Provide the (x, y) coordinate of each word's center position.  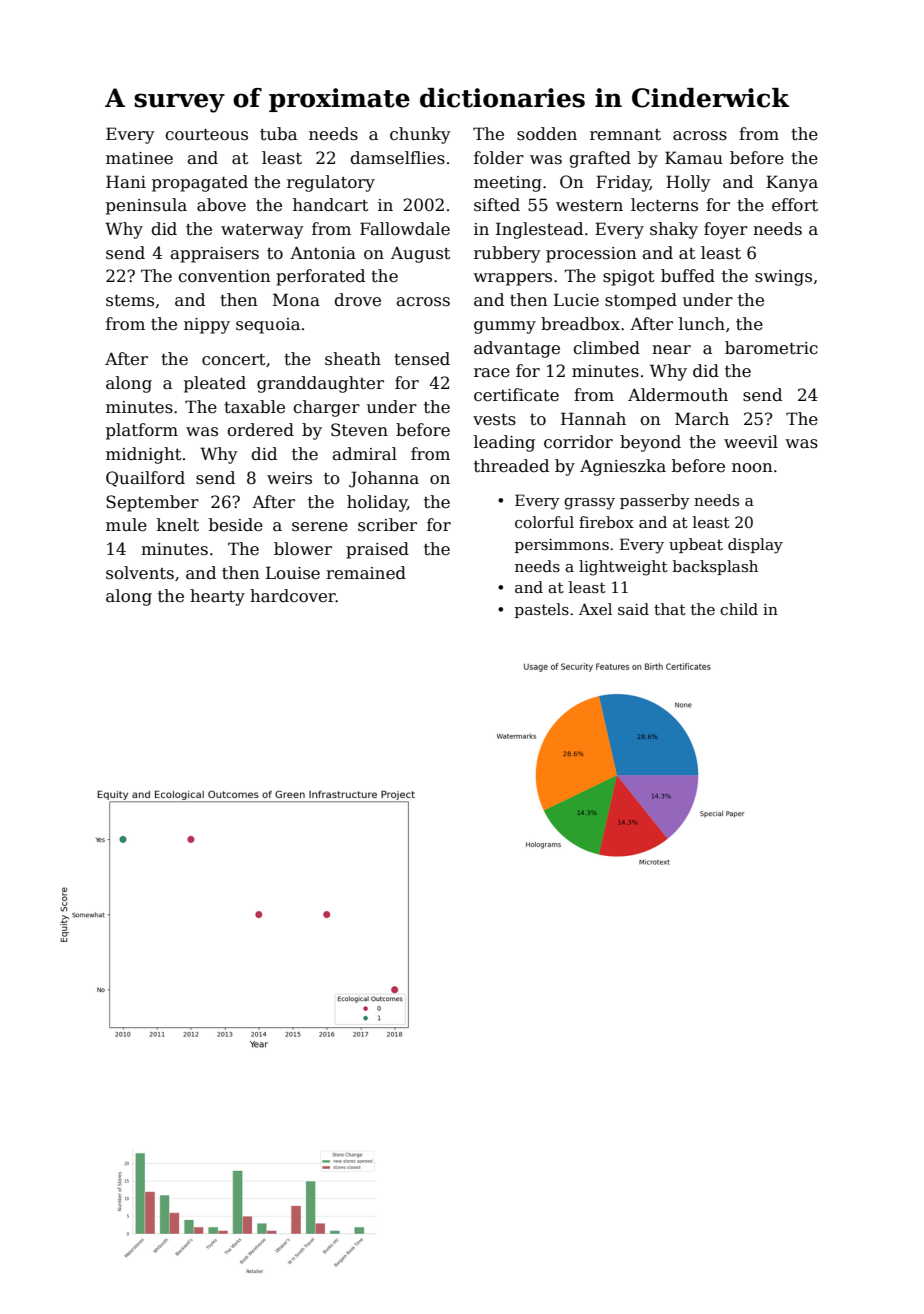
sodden (547, 134)
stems (130, 301)
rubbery (507, 254)
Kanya (792, 183)
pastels (542, 610)
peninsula (146, 206)
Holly (688, 183)
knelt (178, 525)
